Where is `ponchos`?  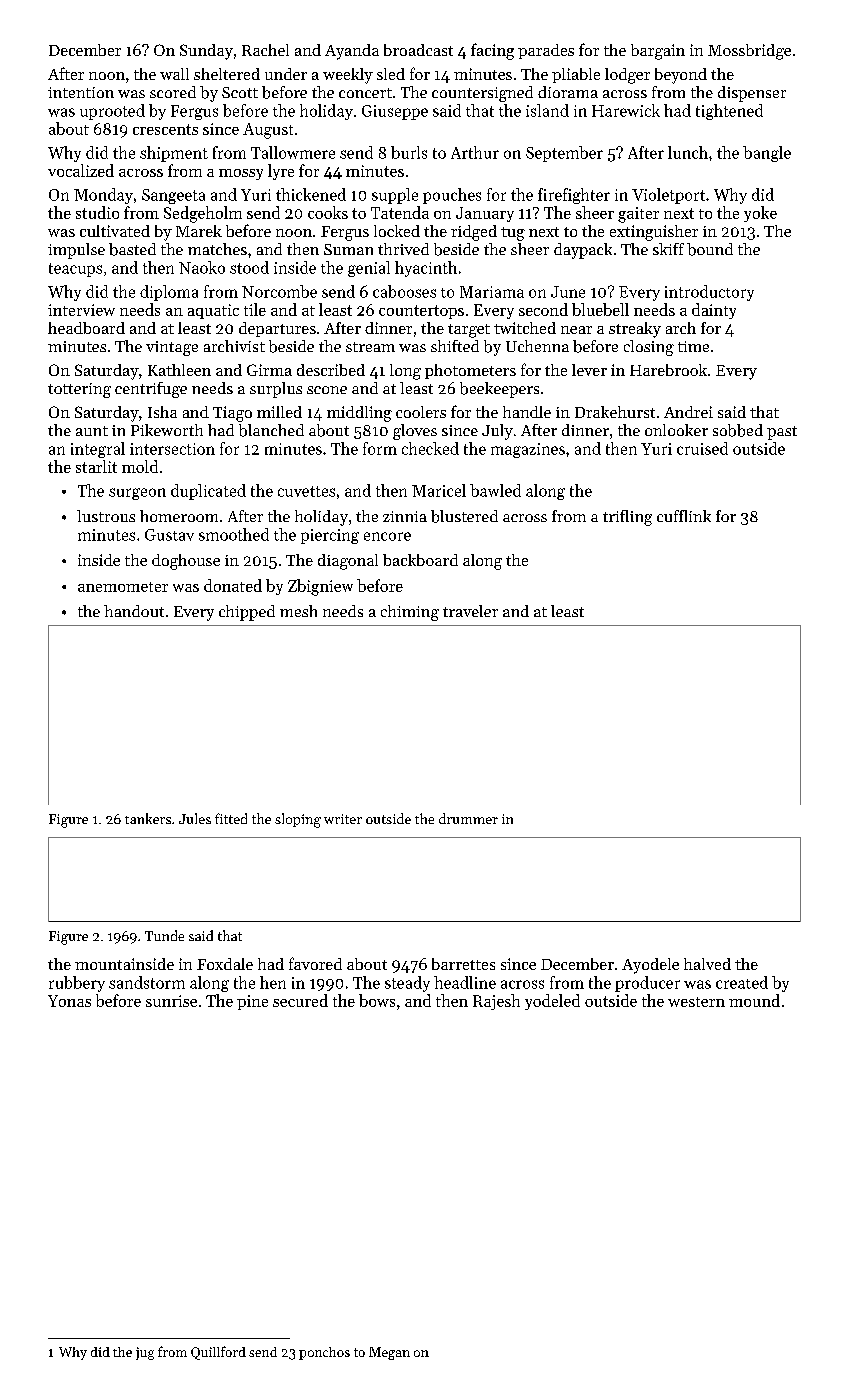
ponchos is located at coordinates (324, 1353).
